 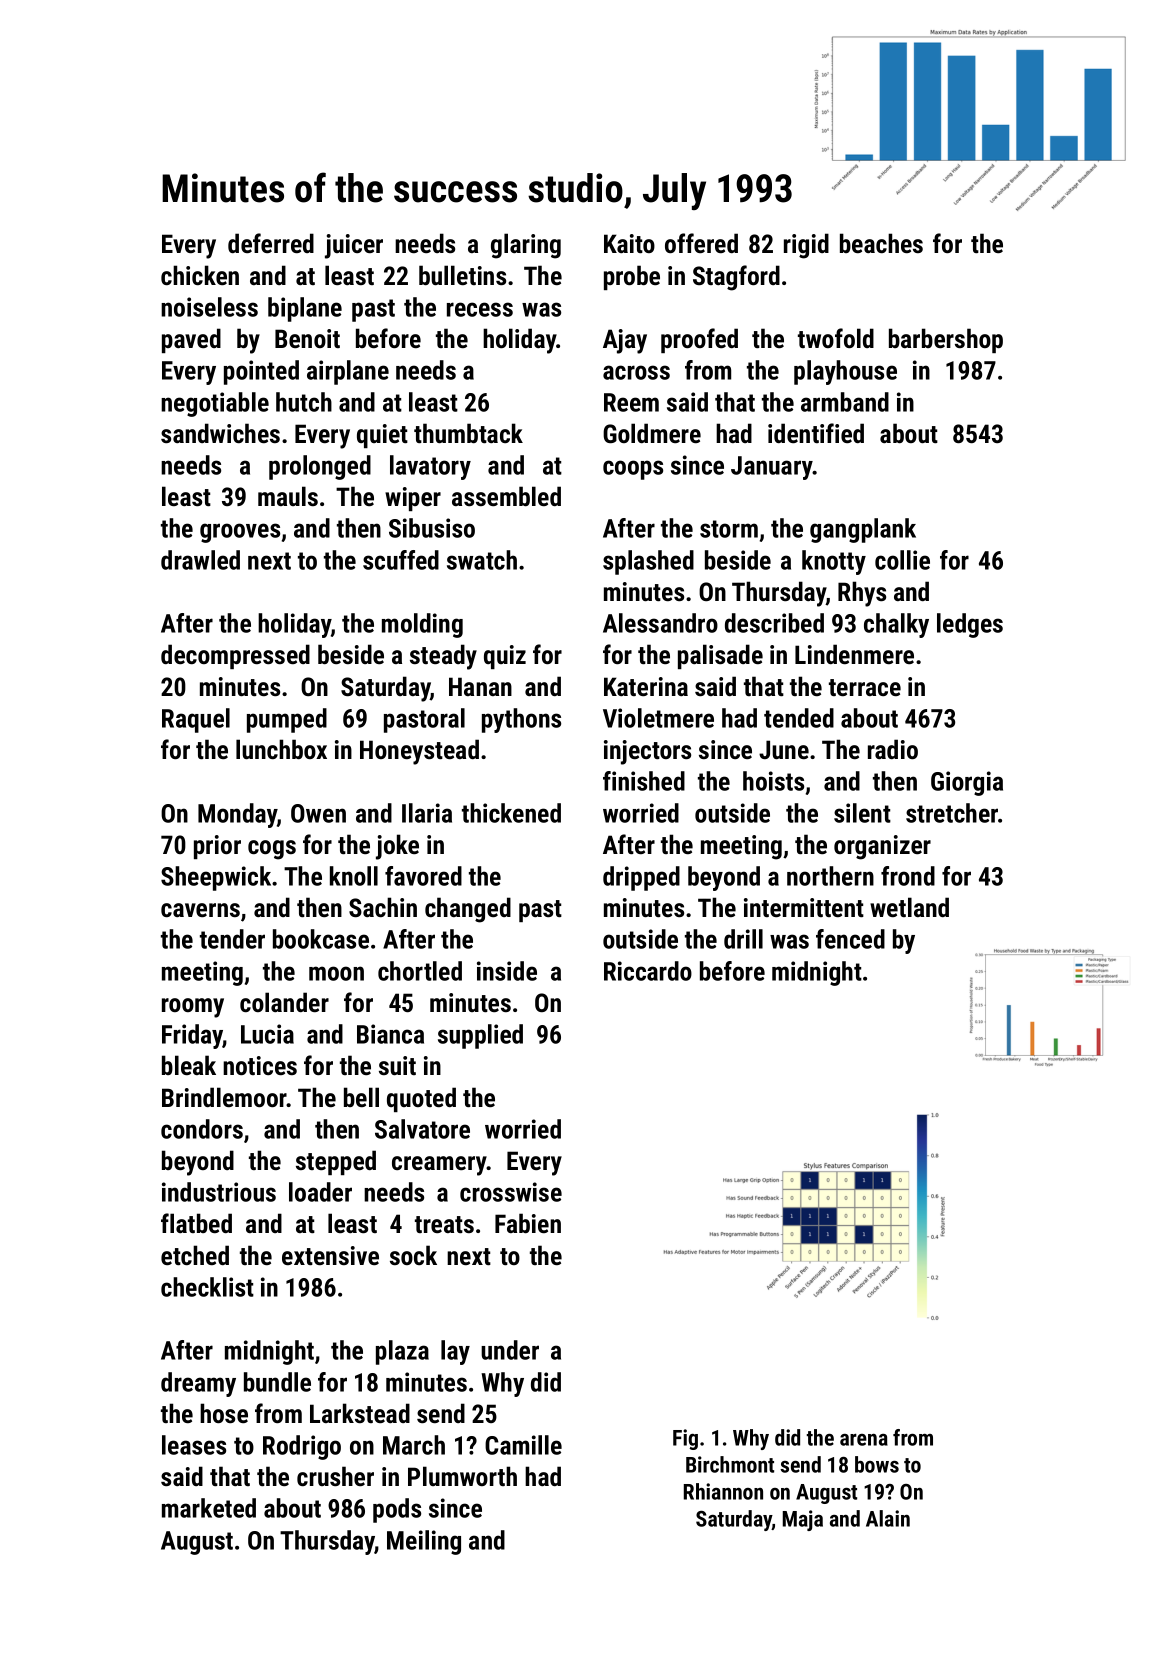 I want to click on fenced, so click(x=850, y=939).
